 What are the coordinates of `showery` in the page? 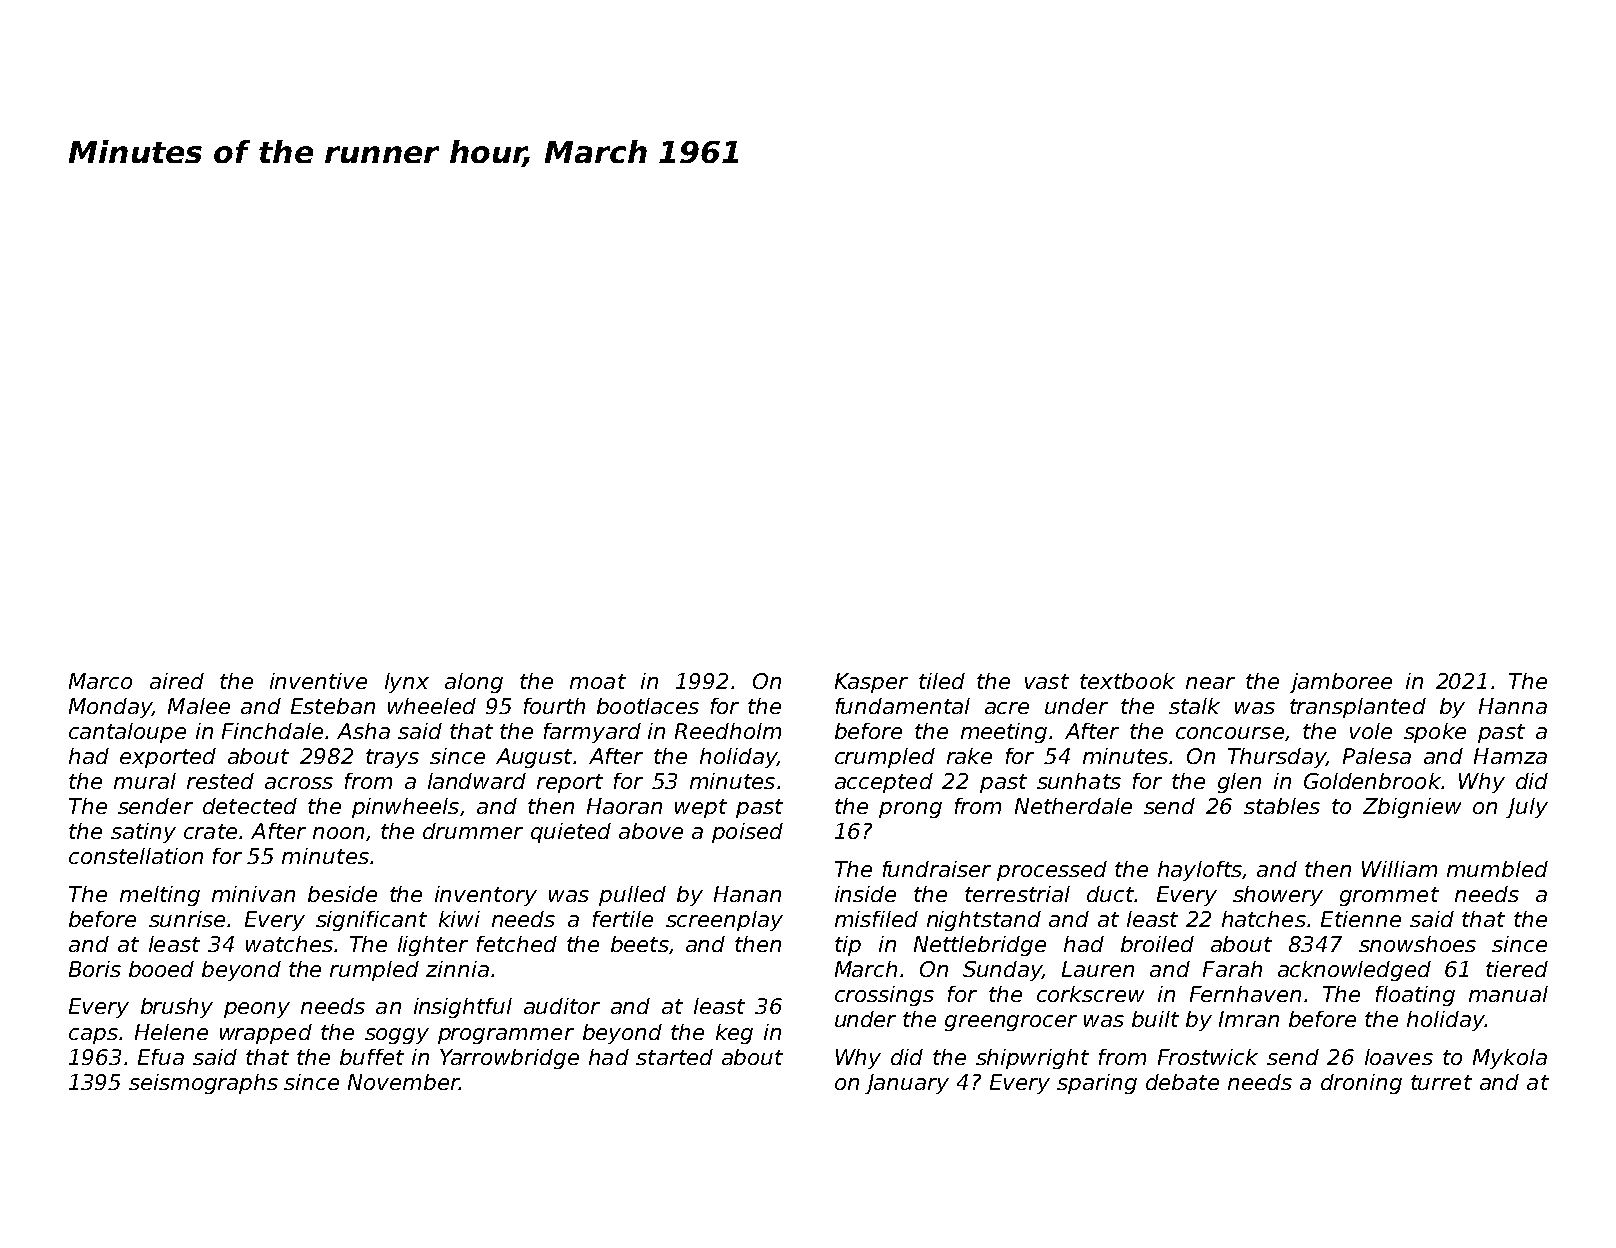 It's located at (1278, 896).
